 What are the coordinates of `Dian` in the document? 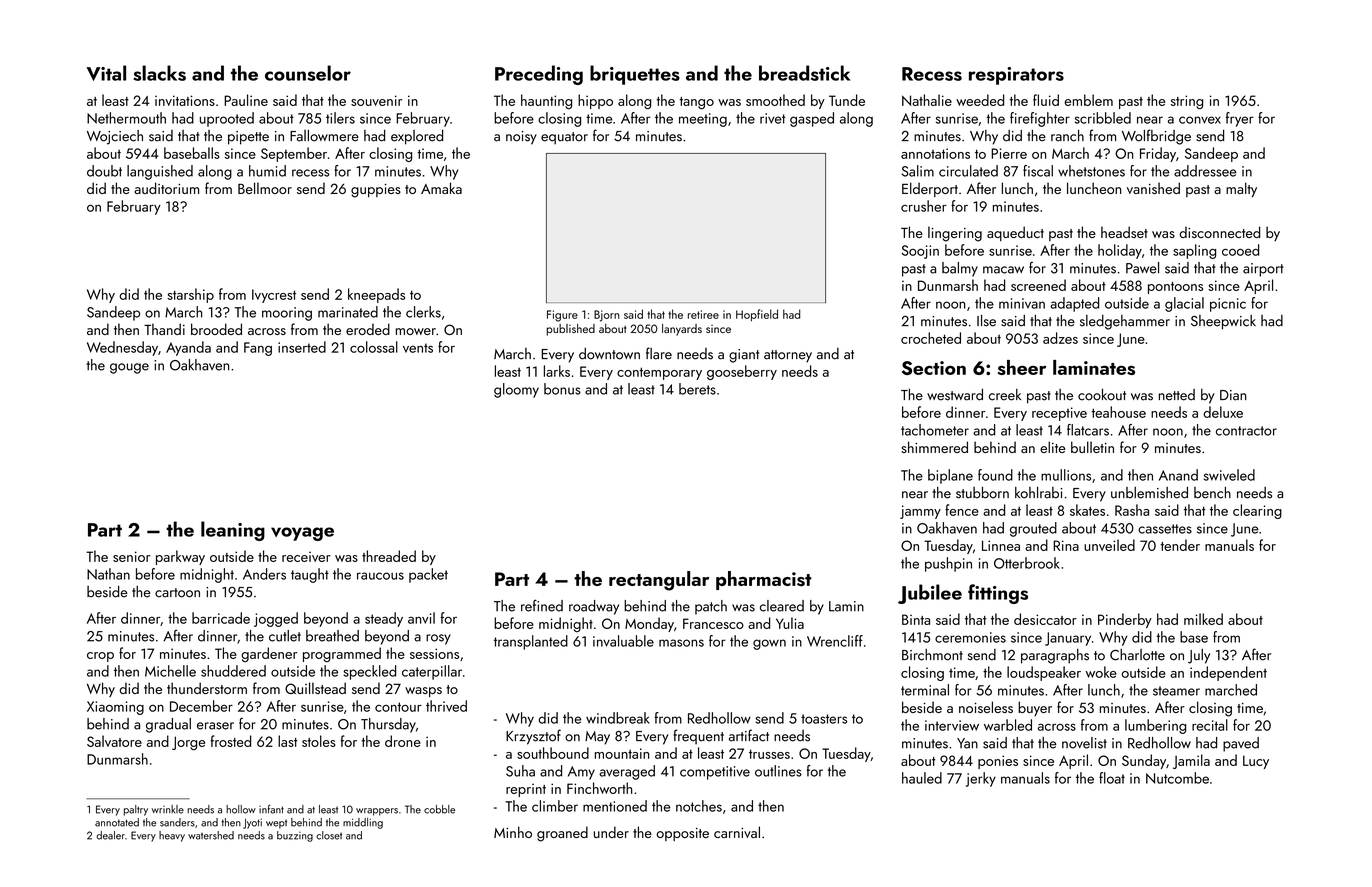 It's located at (1233, 395).
